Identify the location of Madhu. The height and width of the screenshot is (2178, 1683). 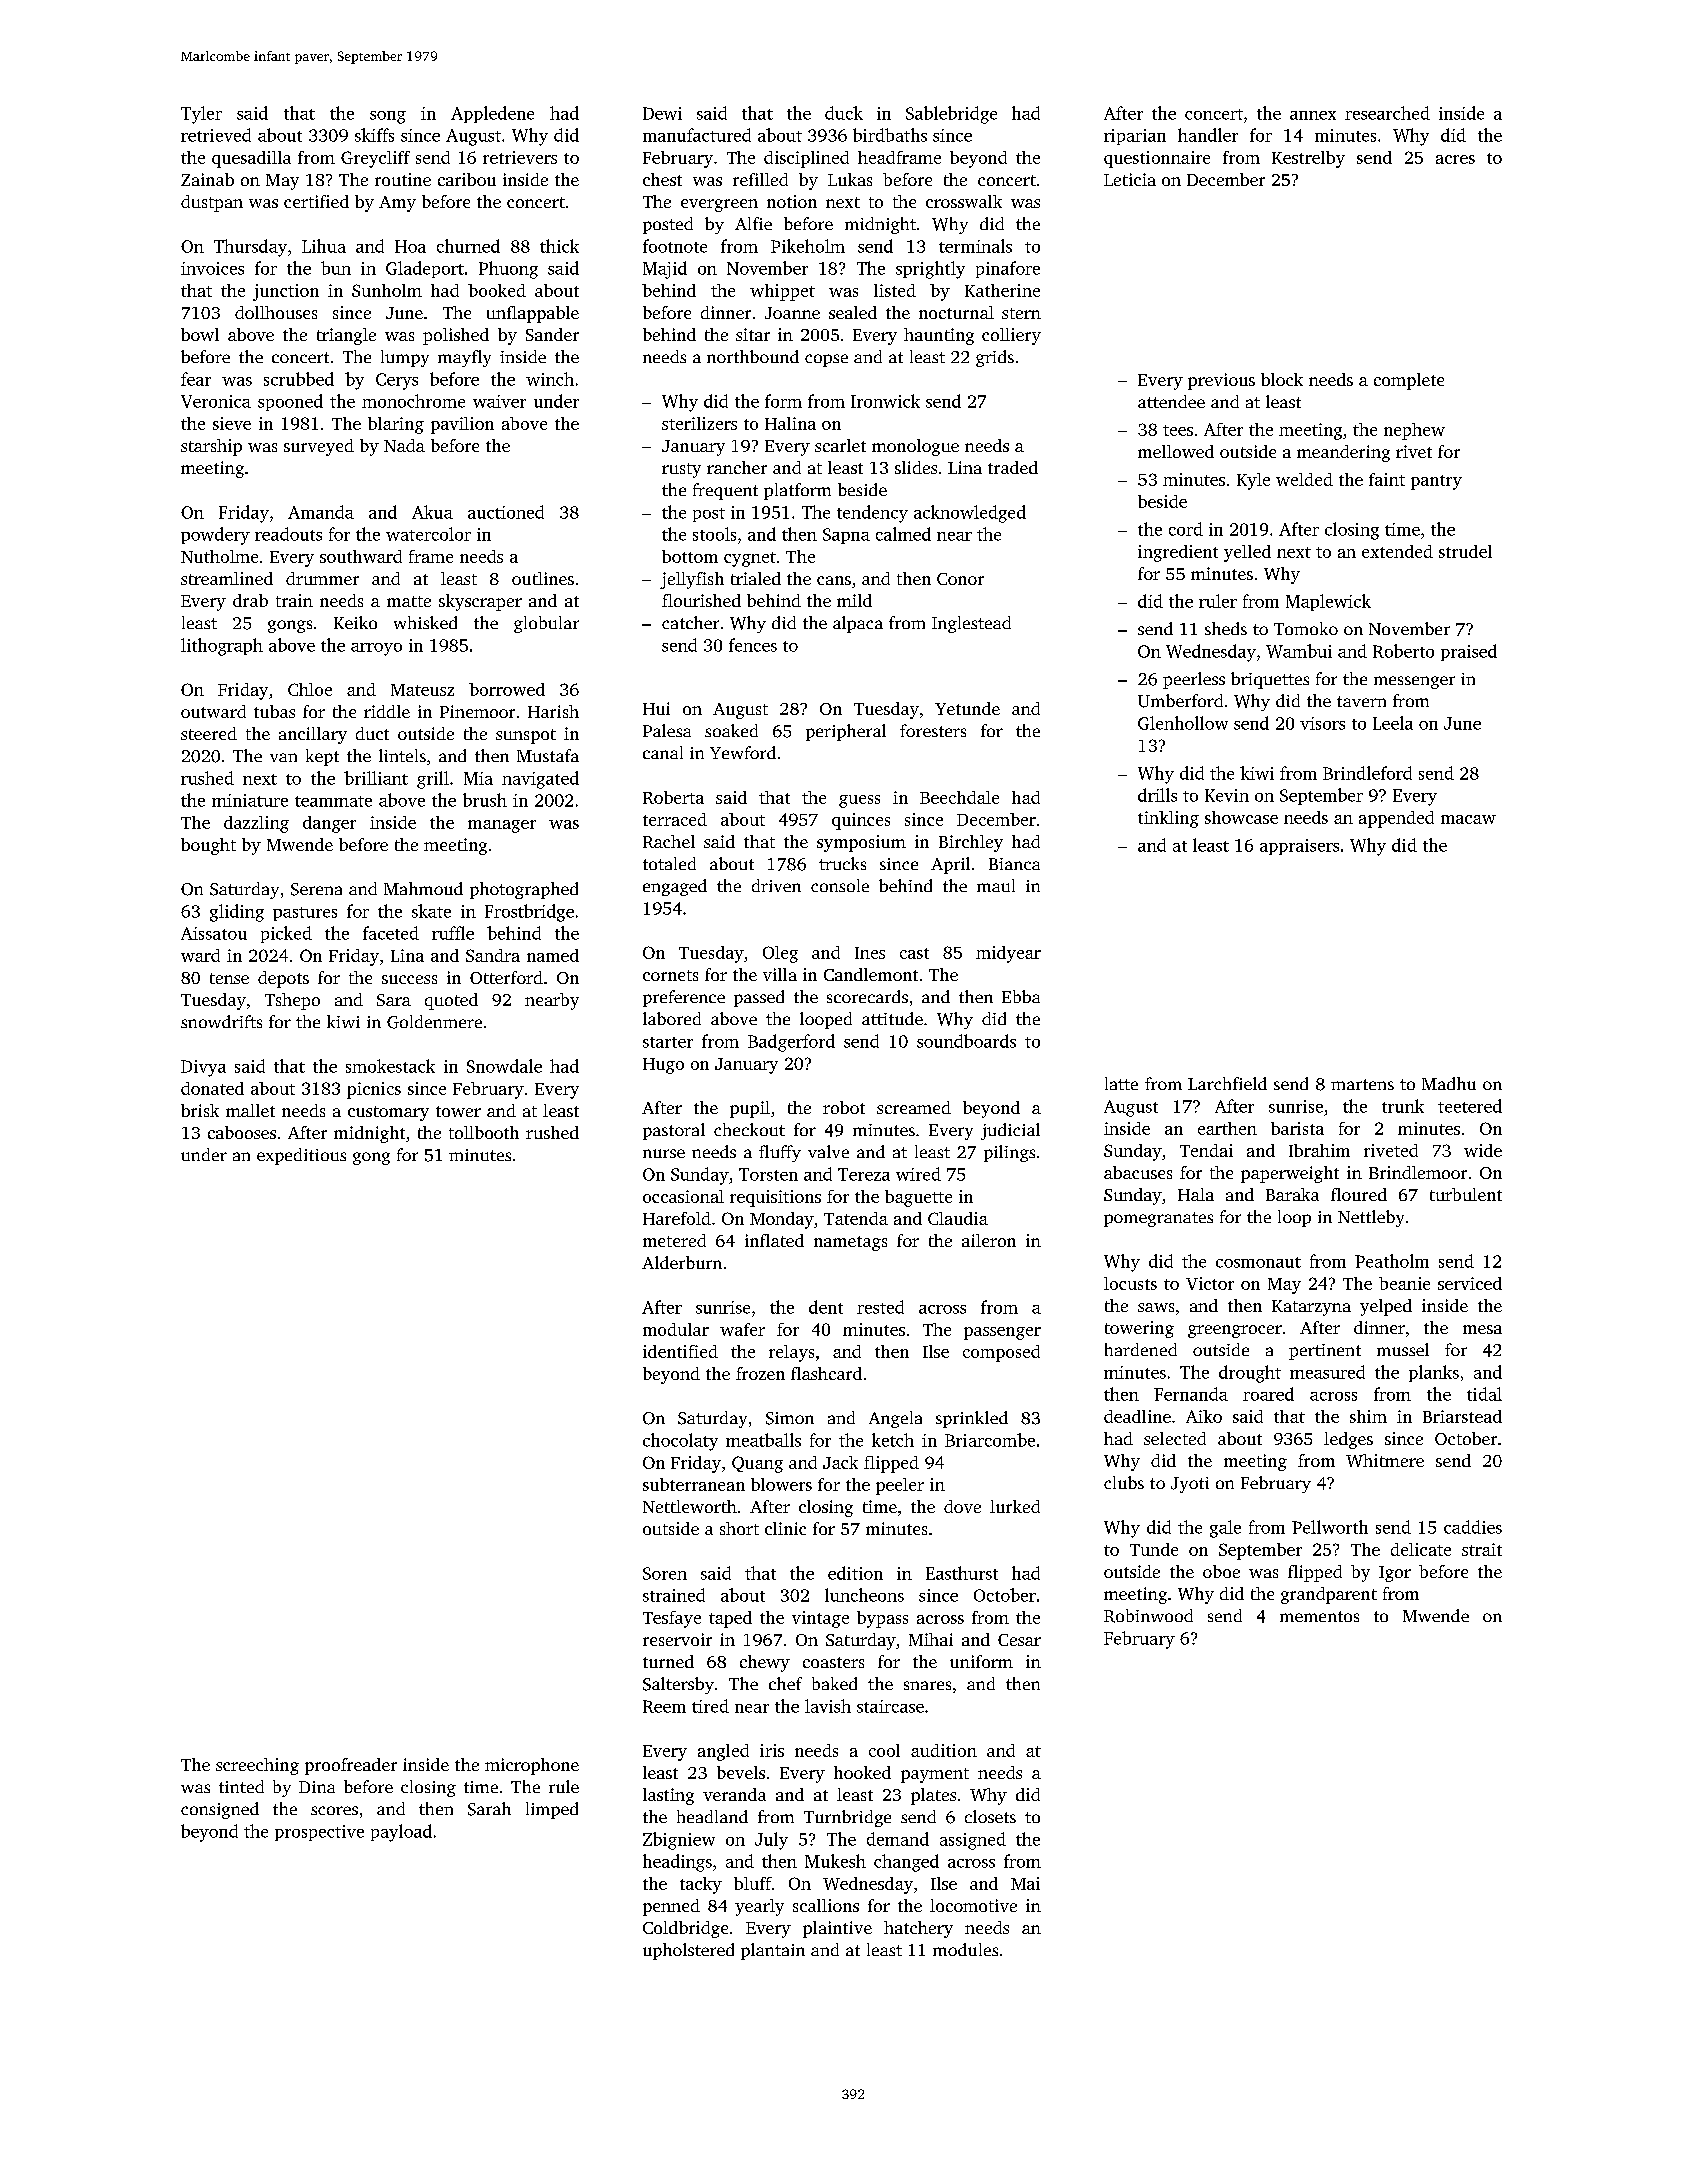
(1449, 1083).
